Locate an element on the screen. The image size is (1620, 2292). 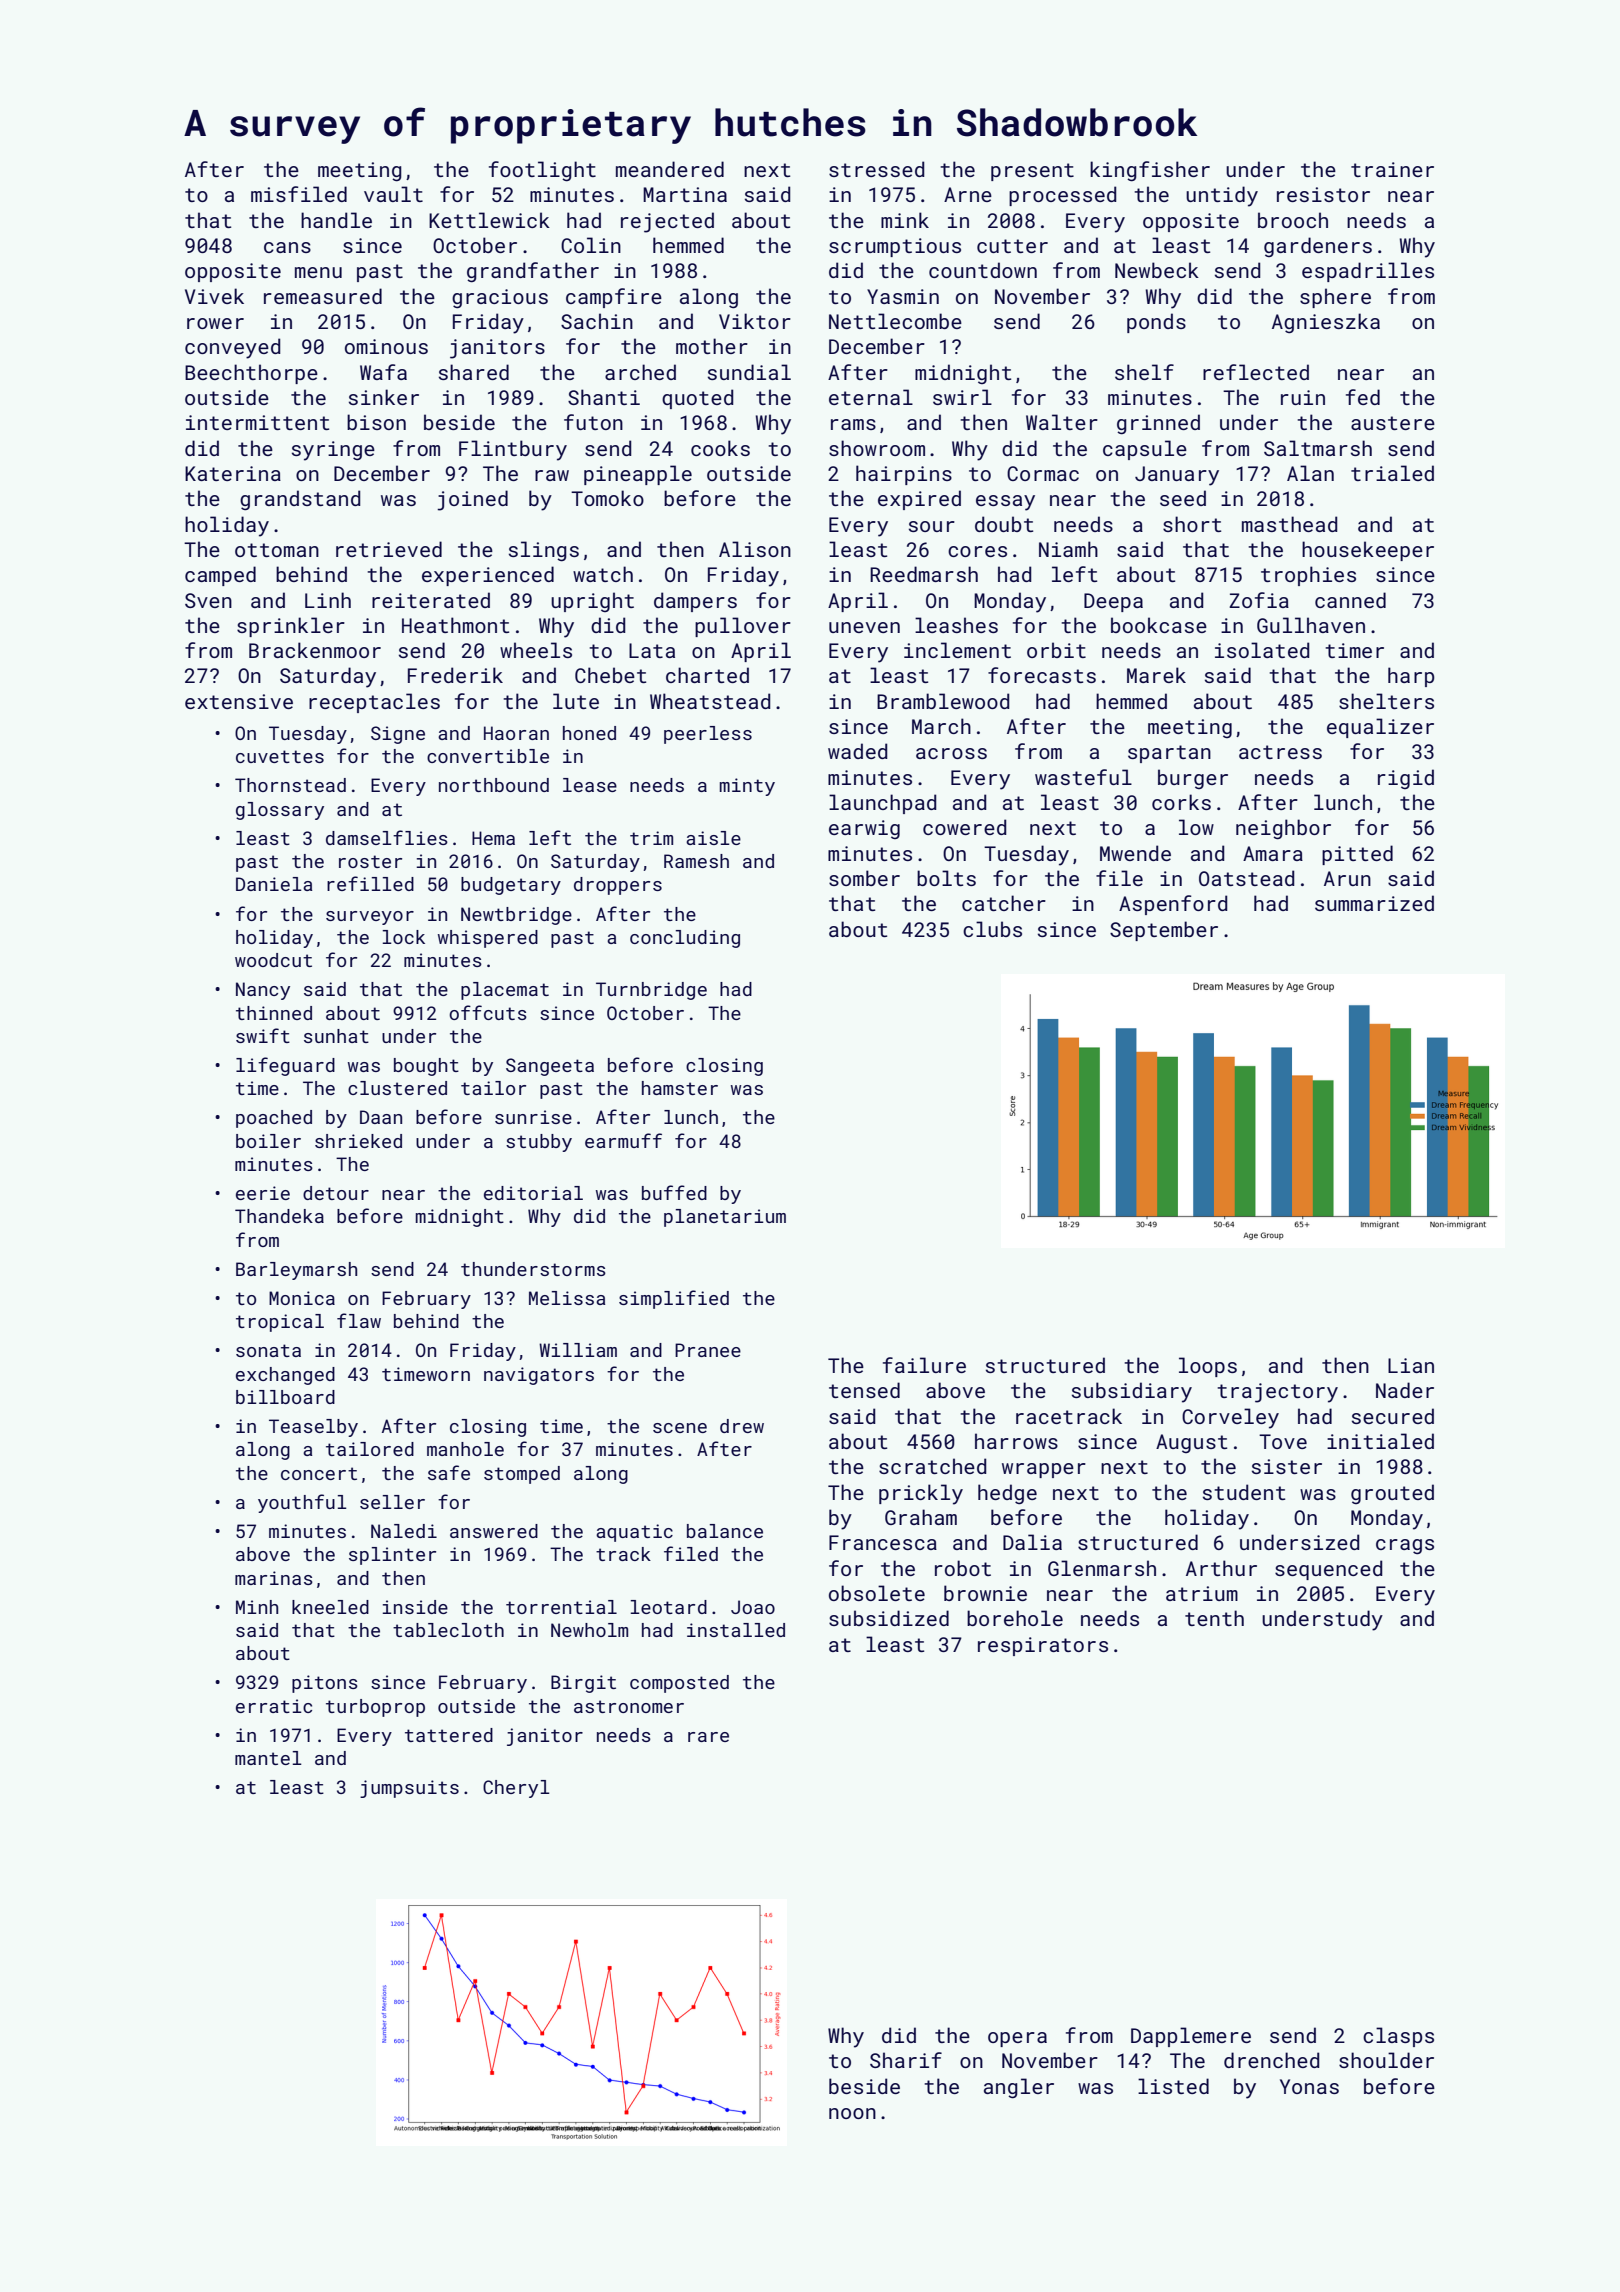
pitted is located at coordinates (1357, 855).
